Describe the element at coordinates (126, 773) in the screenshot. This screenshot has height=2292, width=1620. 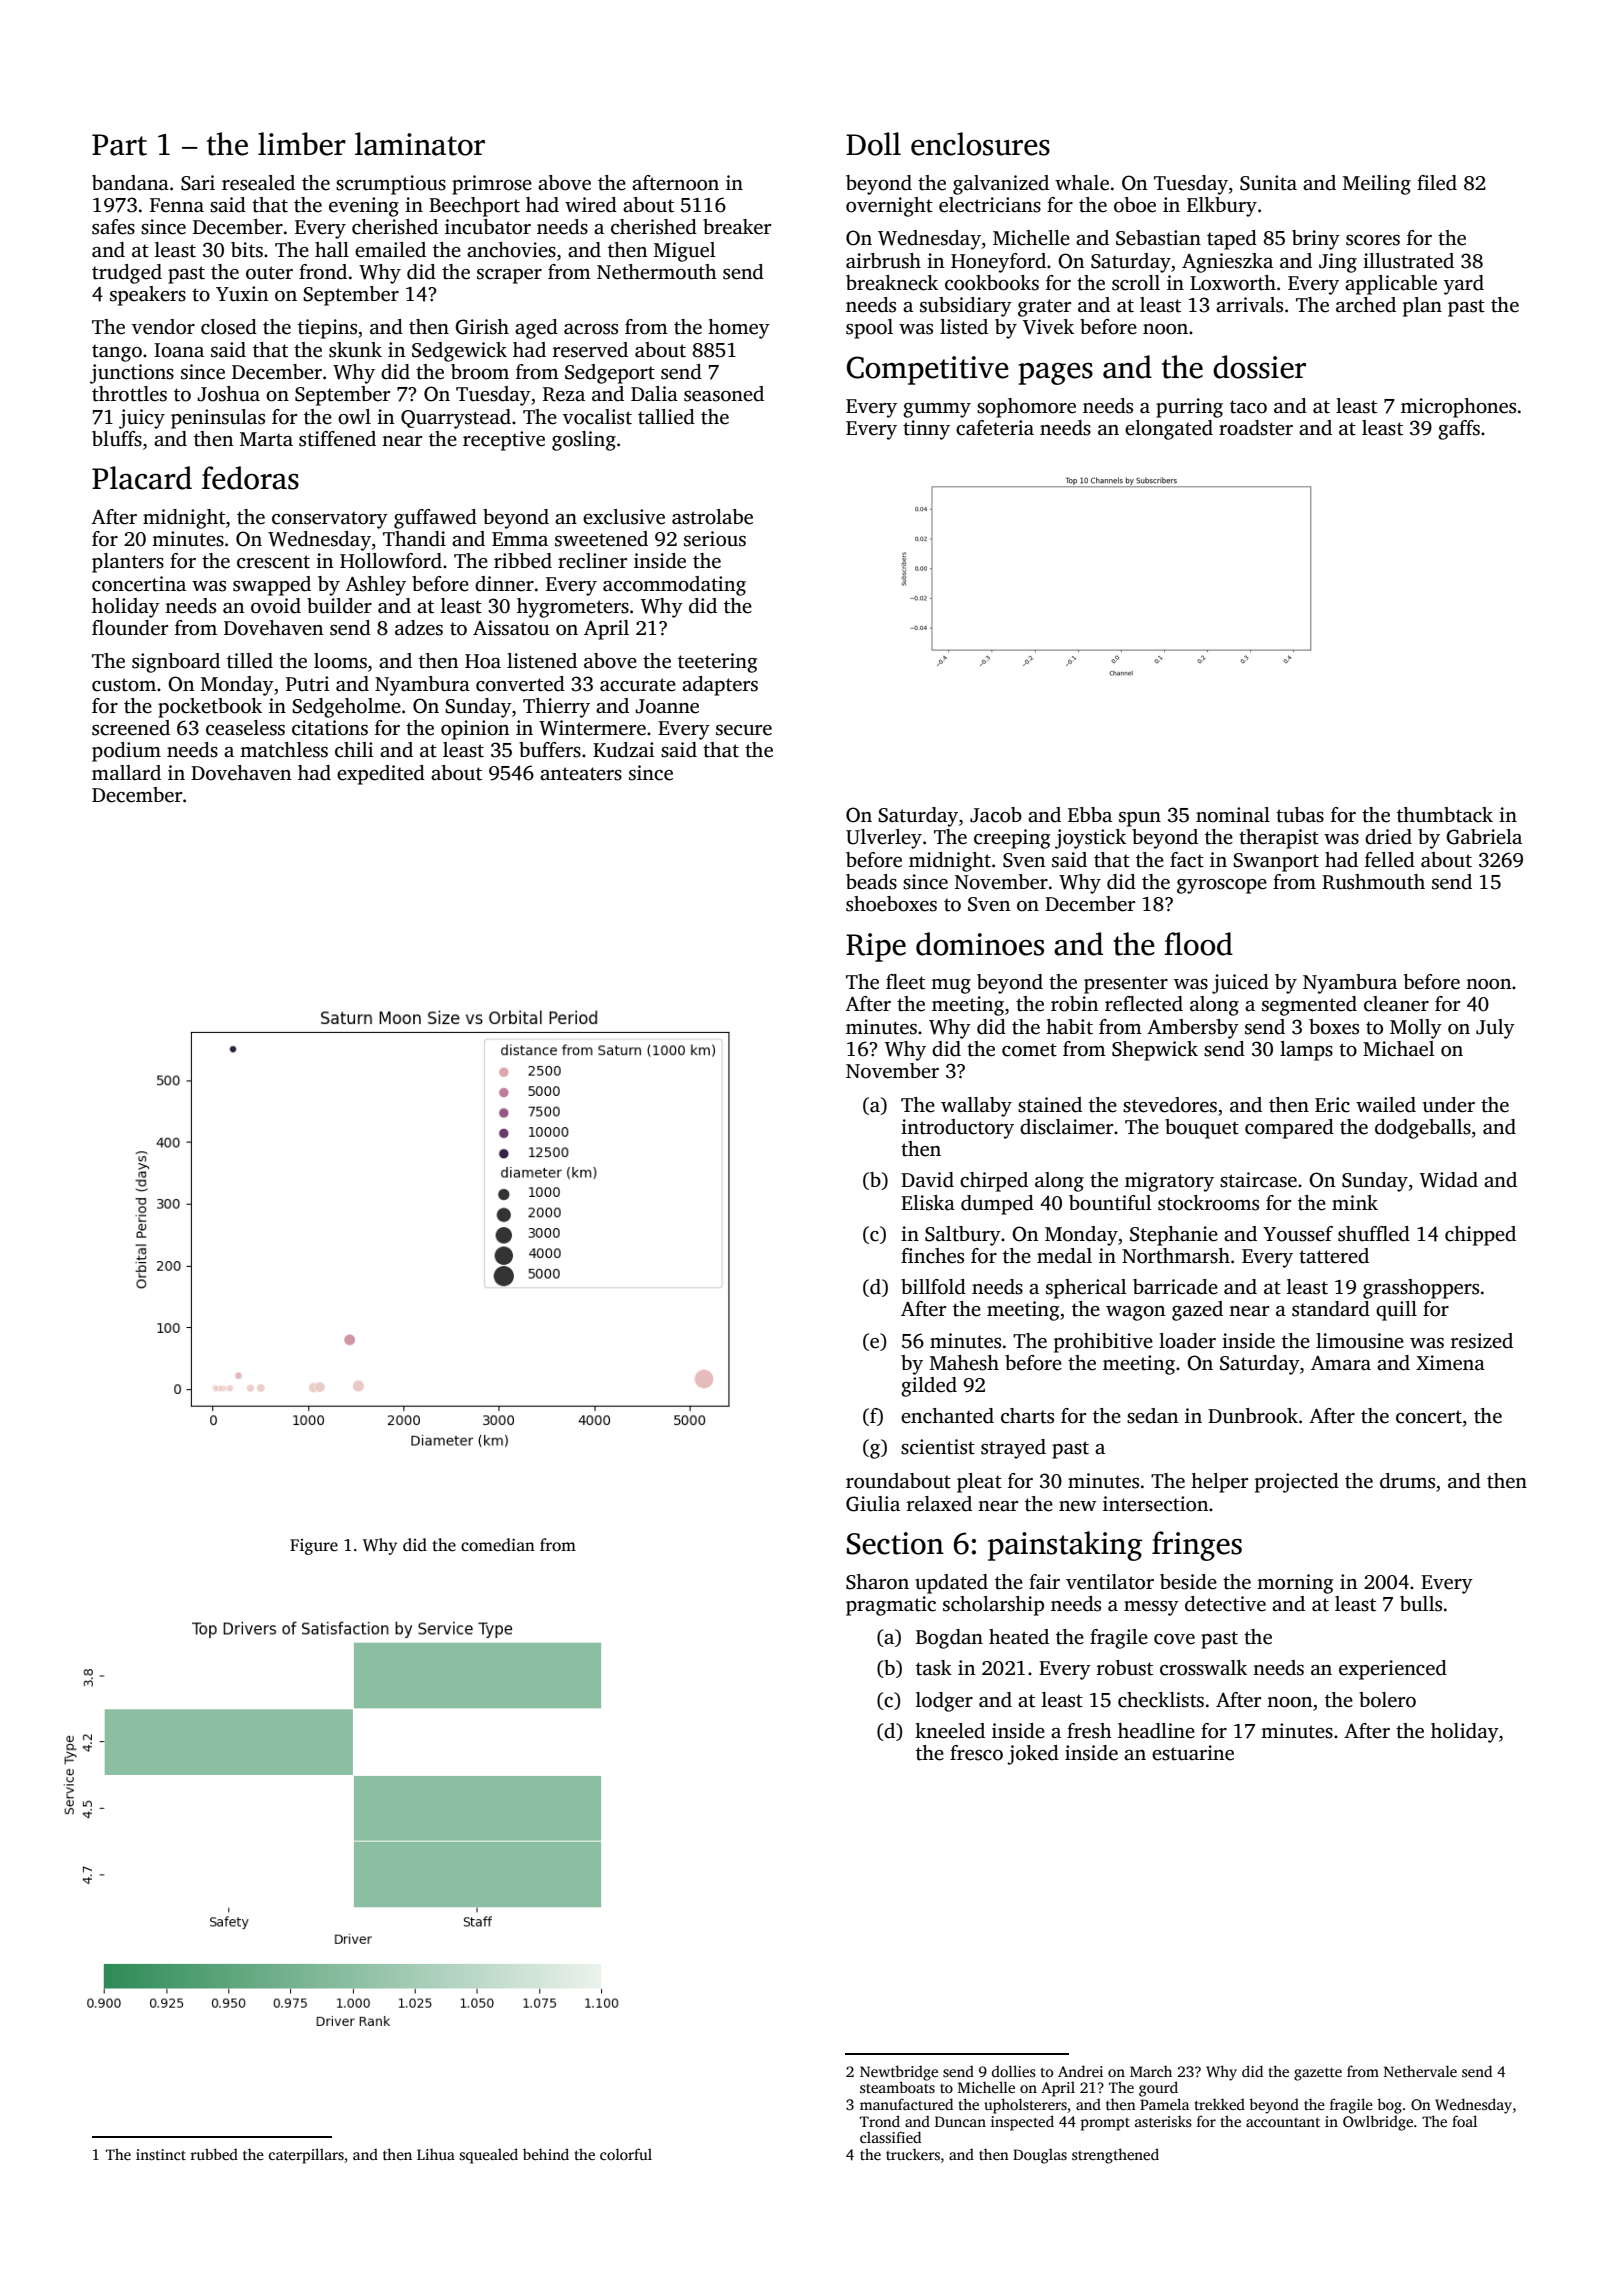
I see `mallard` at that location.
